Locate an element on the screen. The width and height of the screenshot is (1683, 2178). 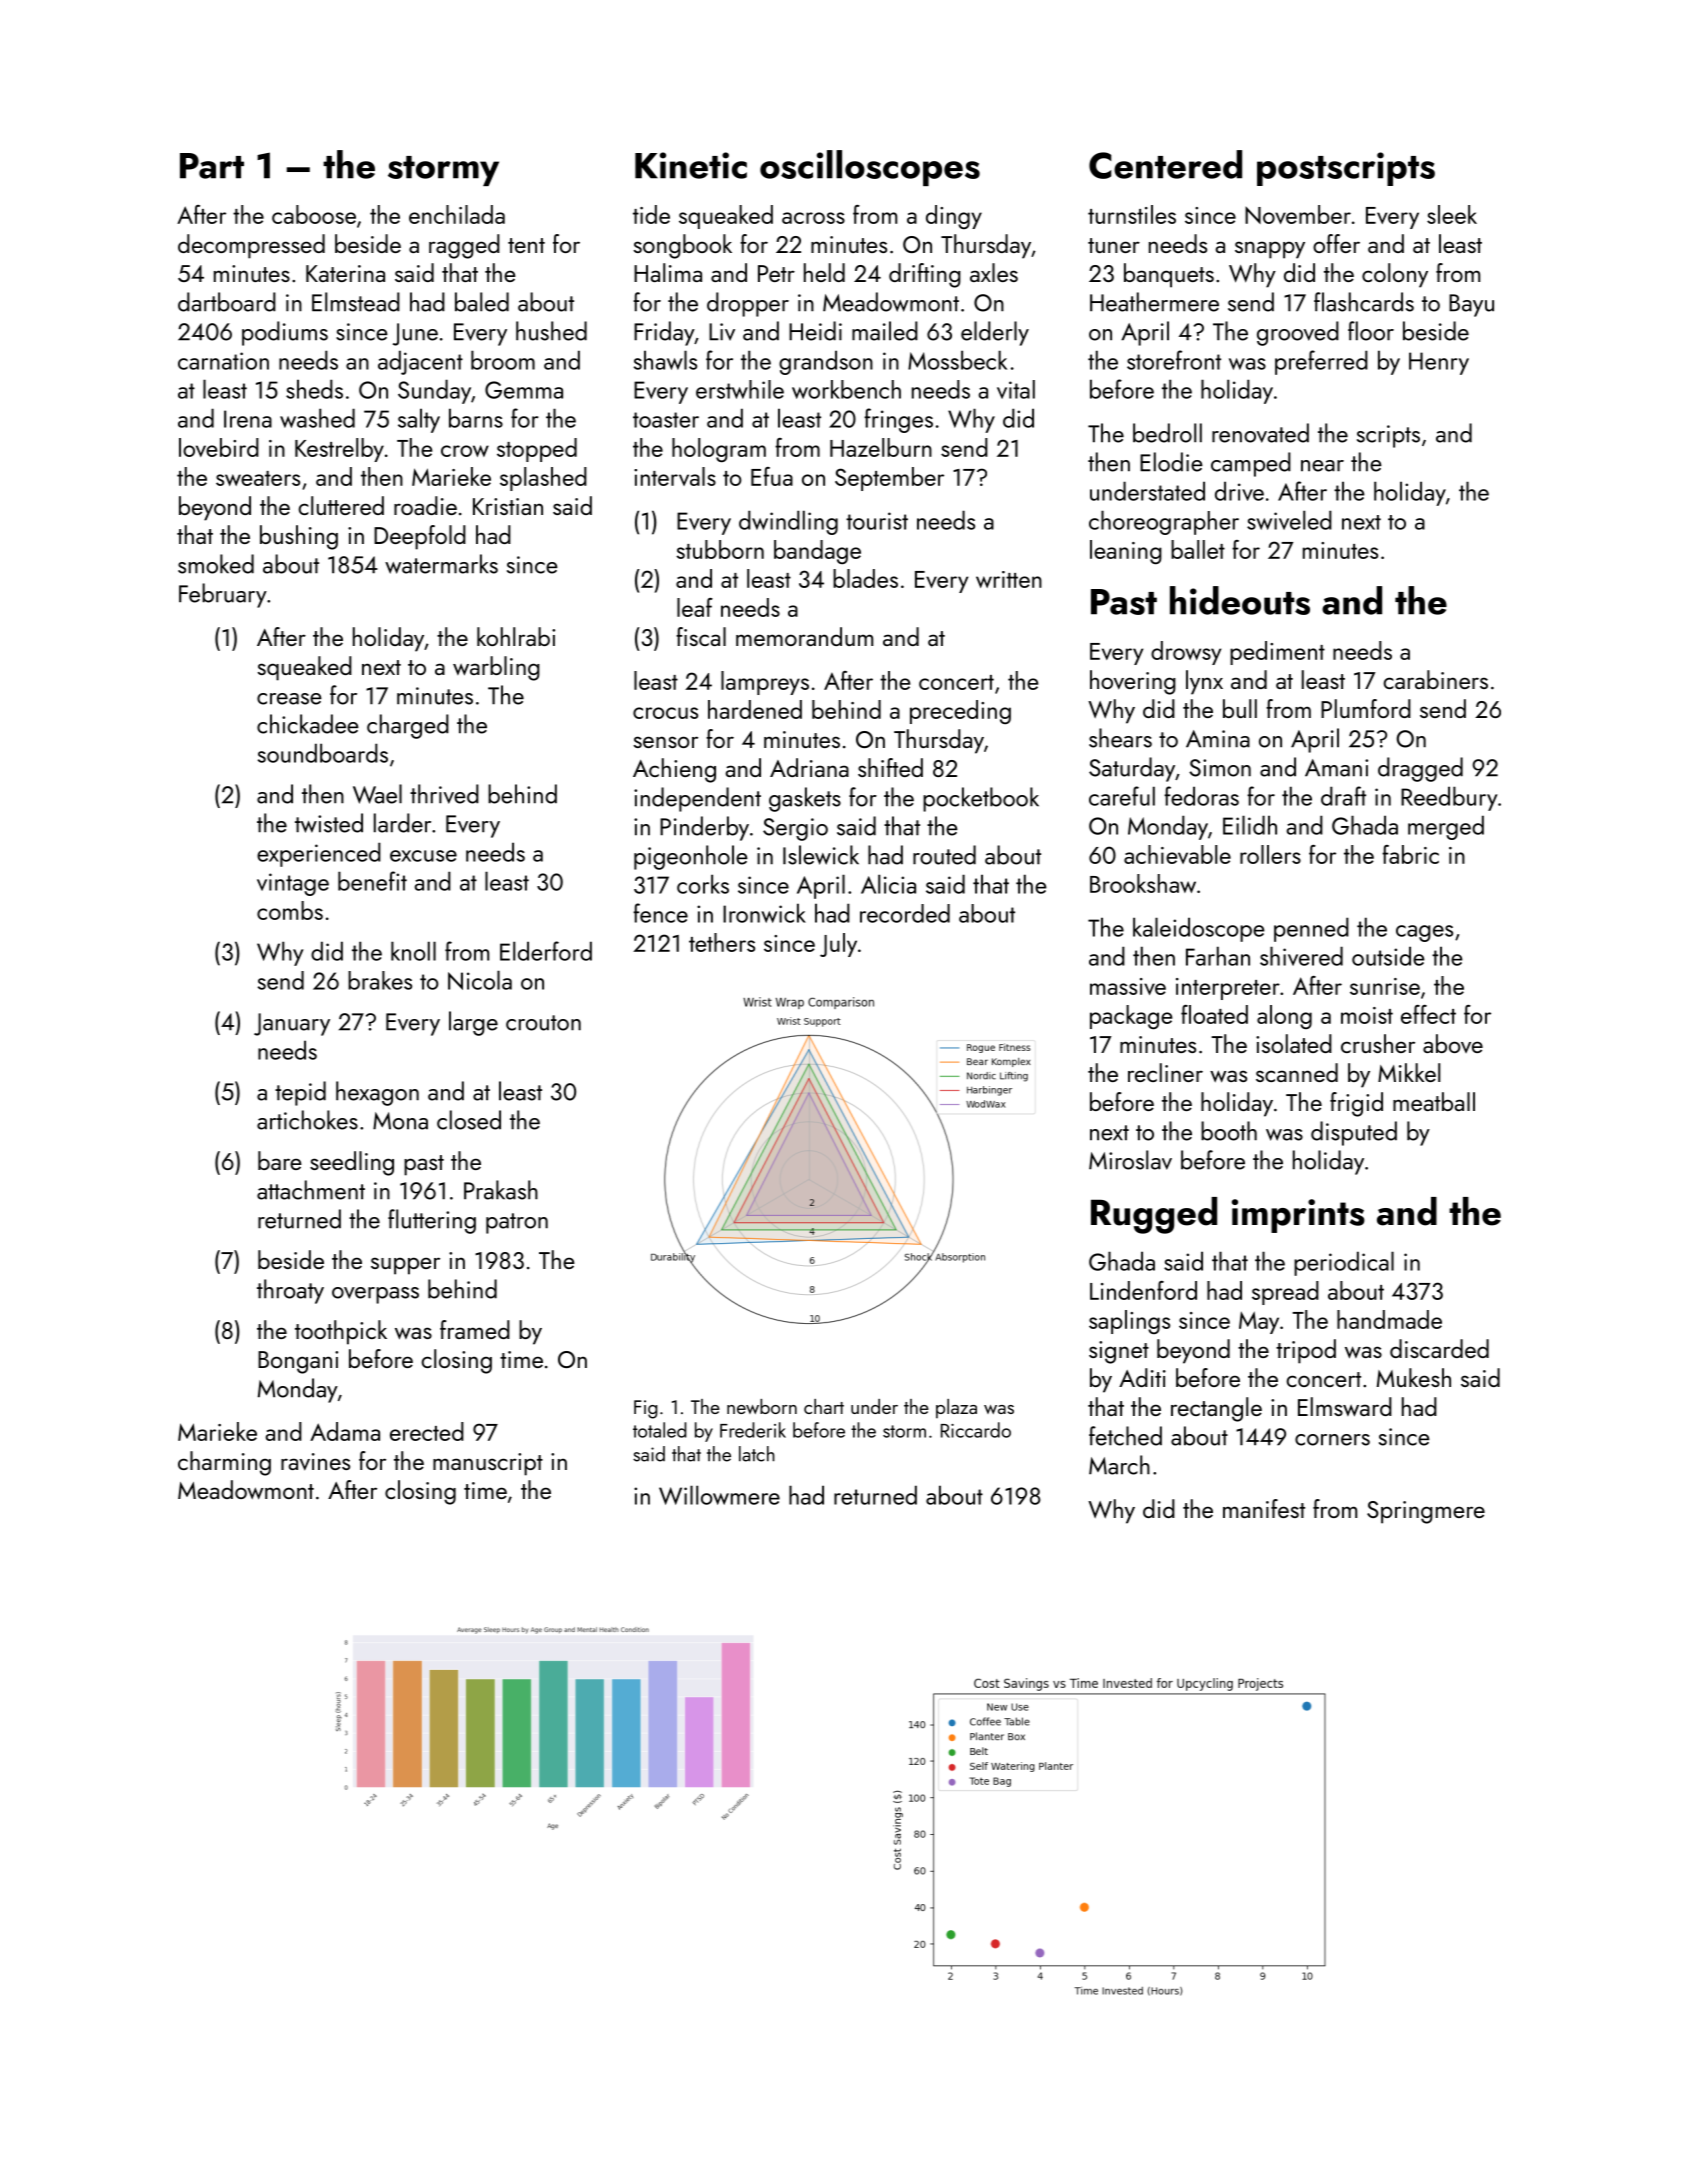
Willowmere is located at coordinates (719, 1495).
